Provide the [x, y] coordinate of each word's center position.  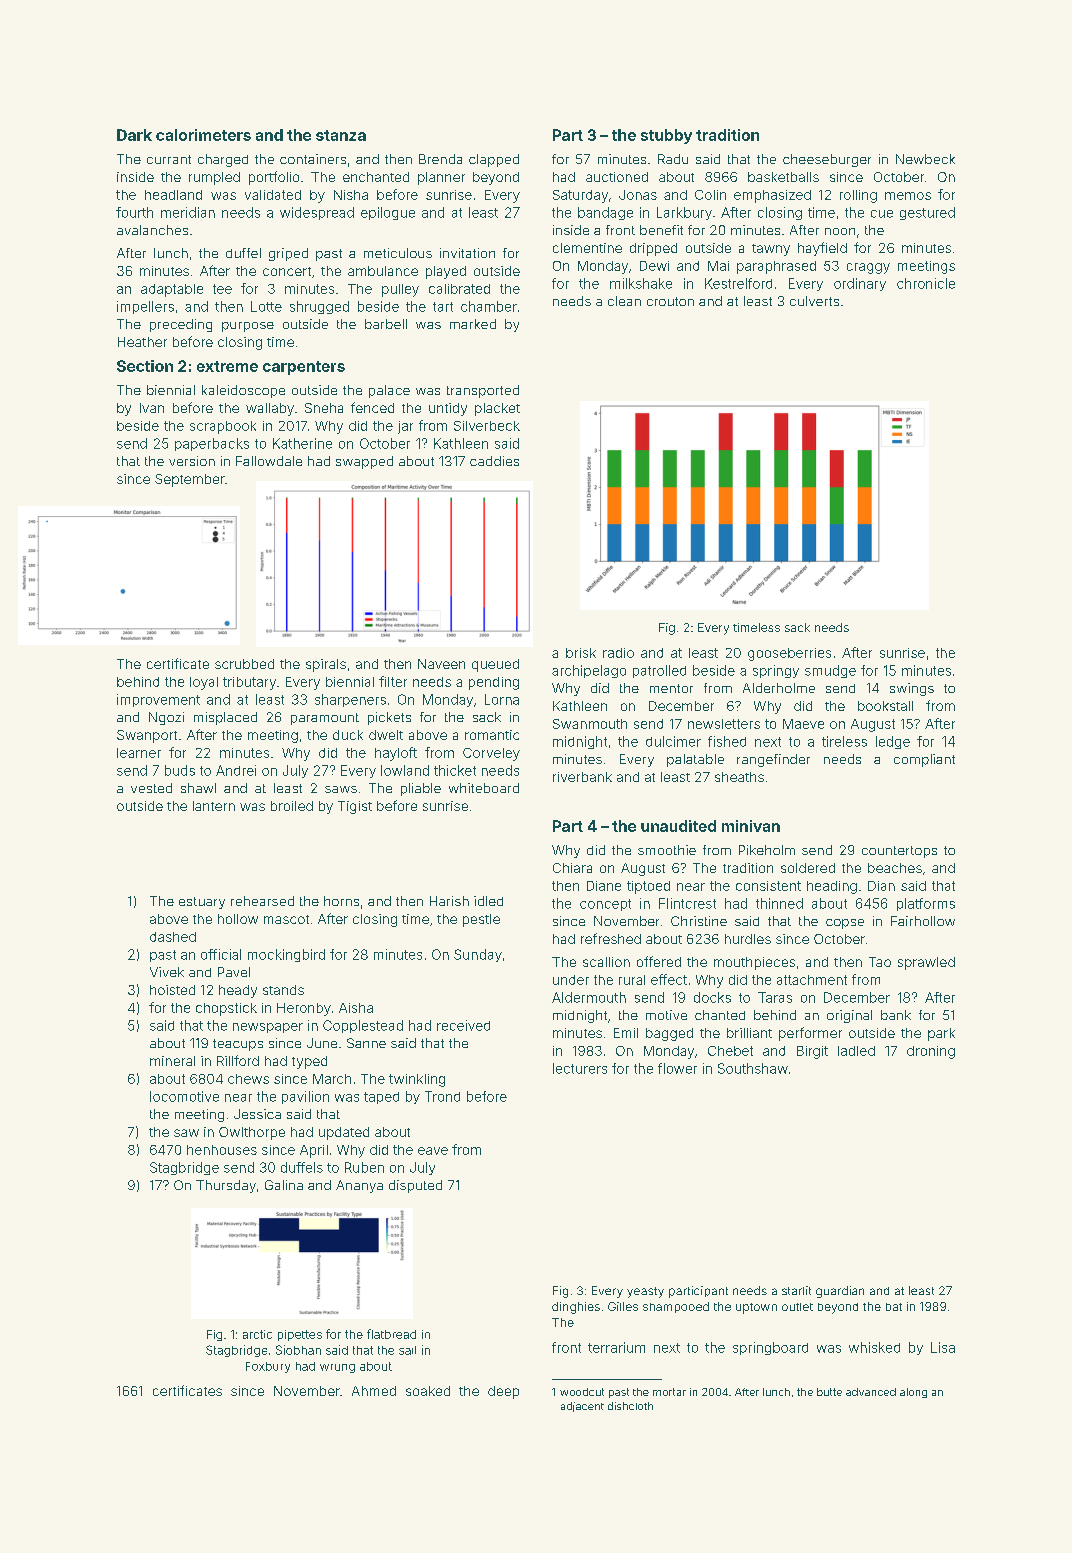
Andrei [236, 770]
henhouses [222, 1150]
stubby [666, 136]
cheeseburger [827, 160]
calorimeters [203, 135]
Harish [449, 901]
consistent [768, 886]
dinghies [576, 1308]
